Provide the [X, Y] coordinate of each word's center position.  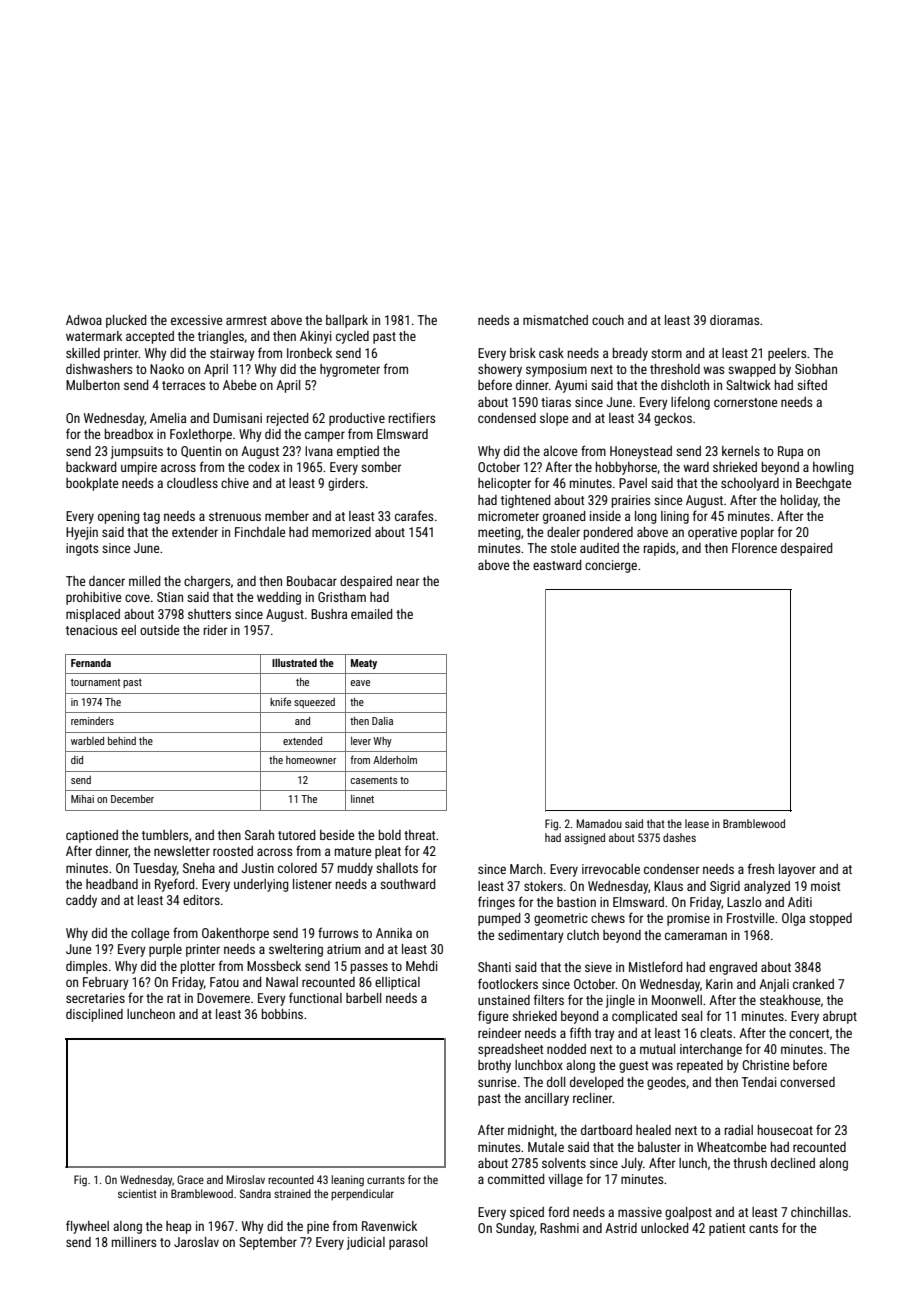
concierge [611, 566]
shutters [209, 614]
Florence [754, 548]
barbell [363, 998]
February [106, 983]
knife [280, 701]
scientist [137, 1193]
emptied [358, 452]
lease [697, 823]
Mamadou [599, 823]
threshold [675, 369]
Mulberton [93, 385]
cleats [716, 1033]
